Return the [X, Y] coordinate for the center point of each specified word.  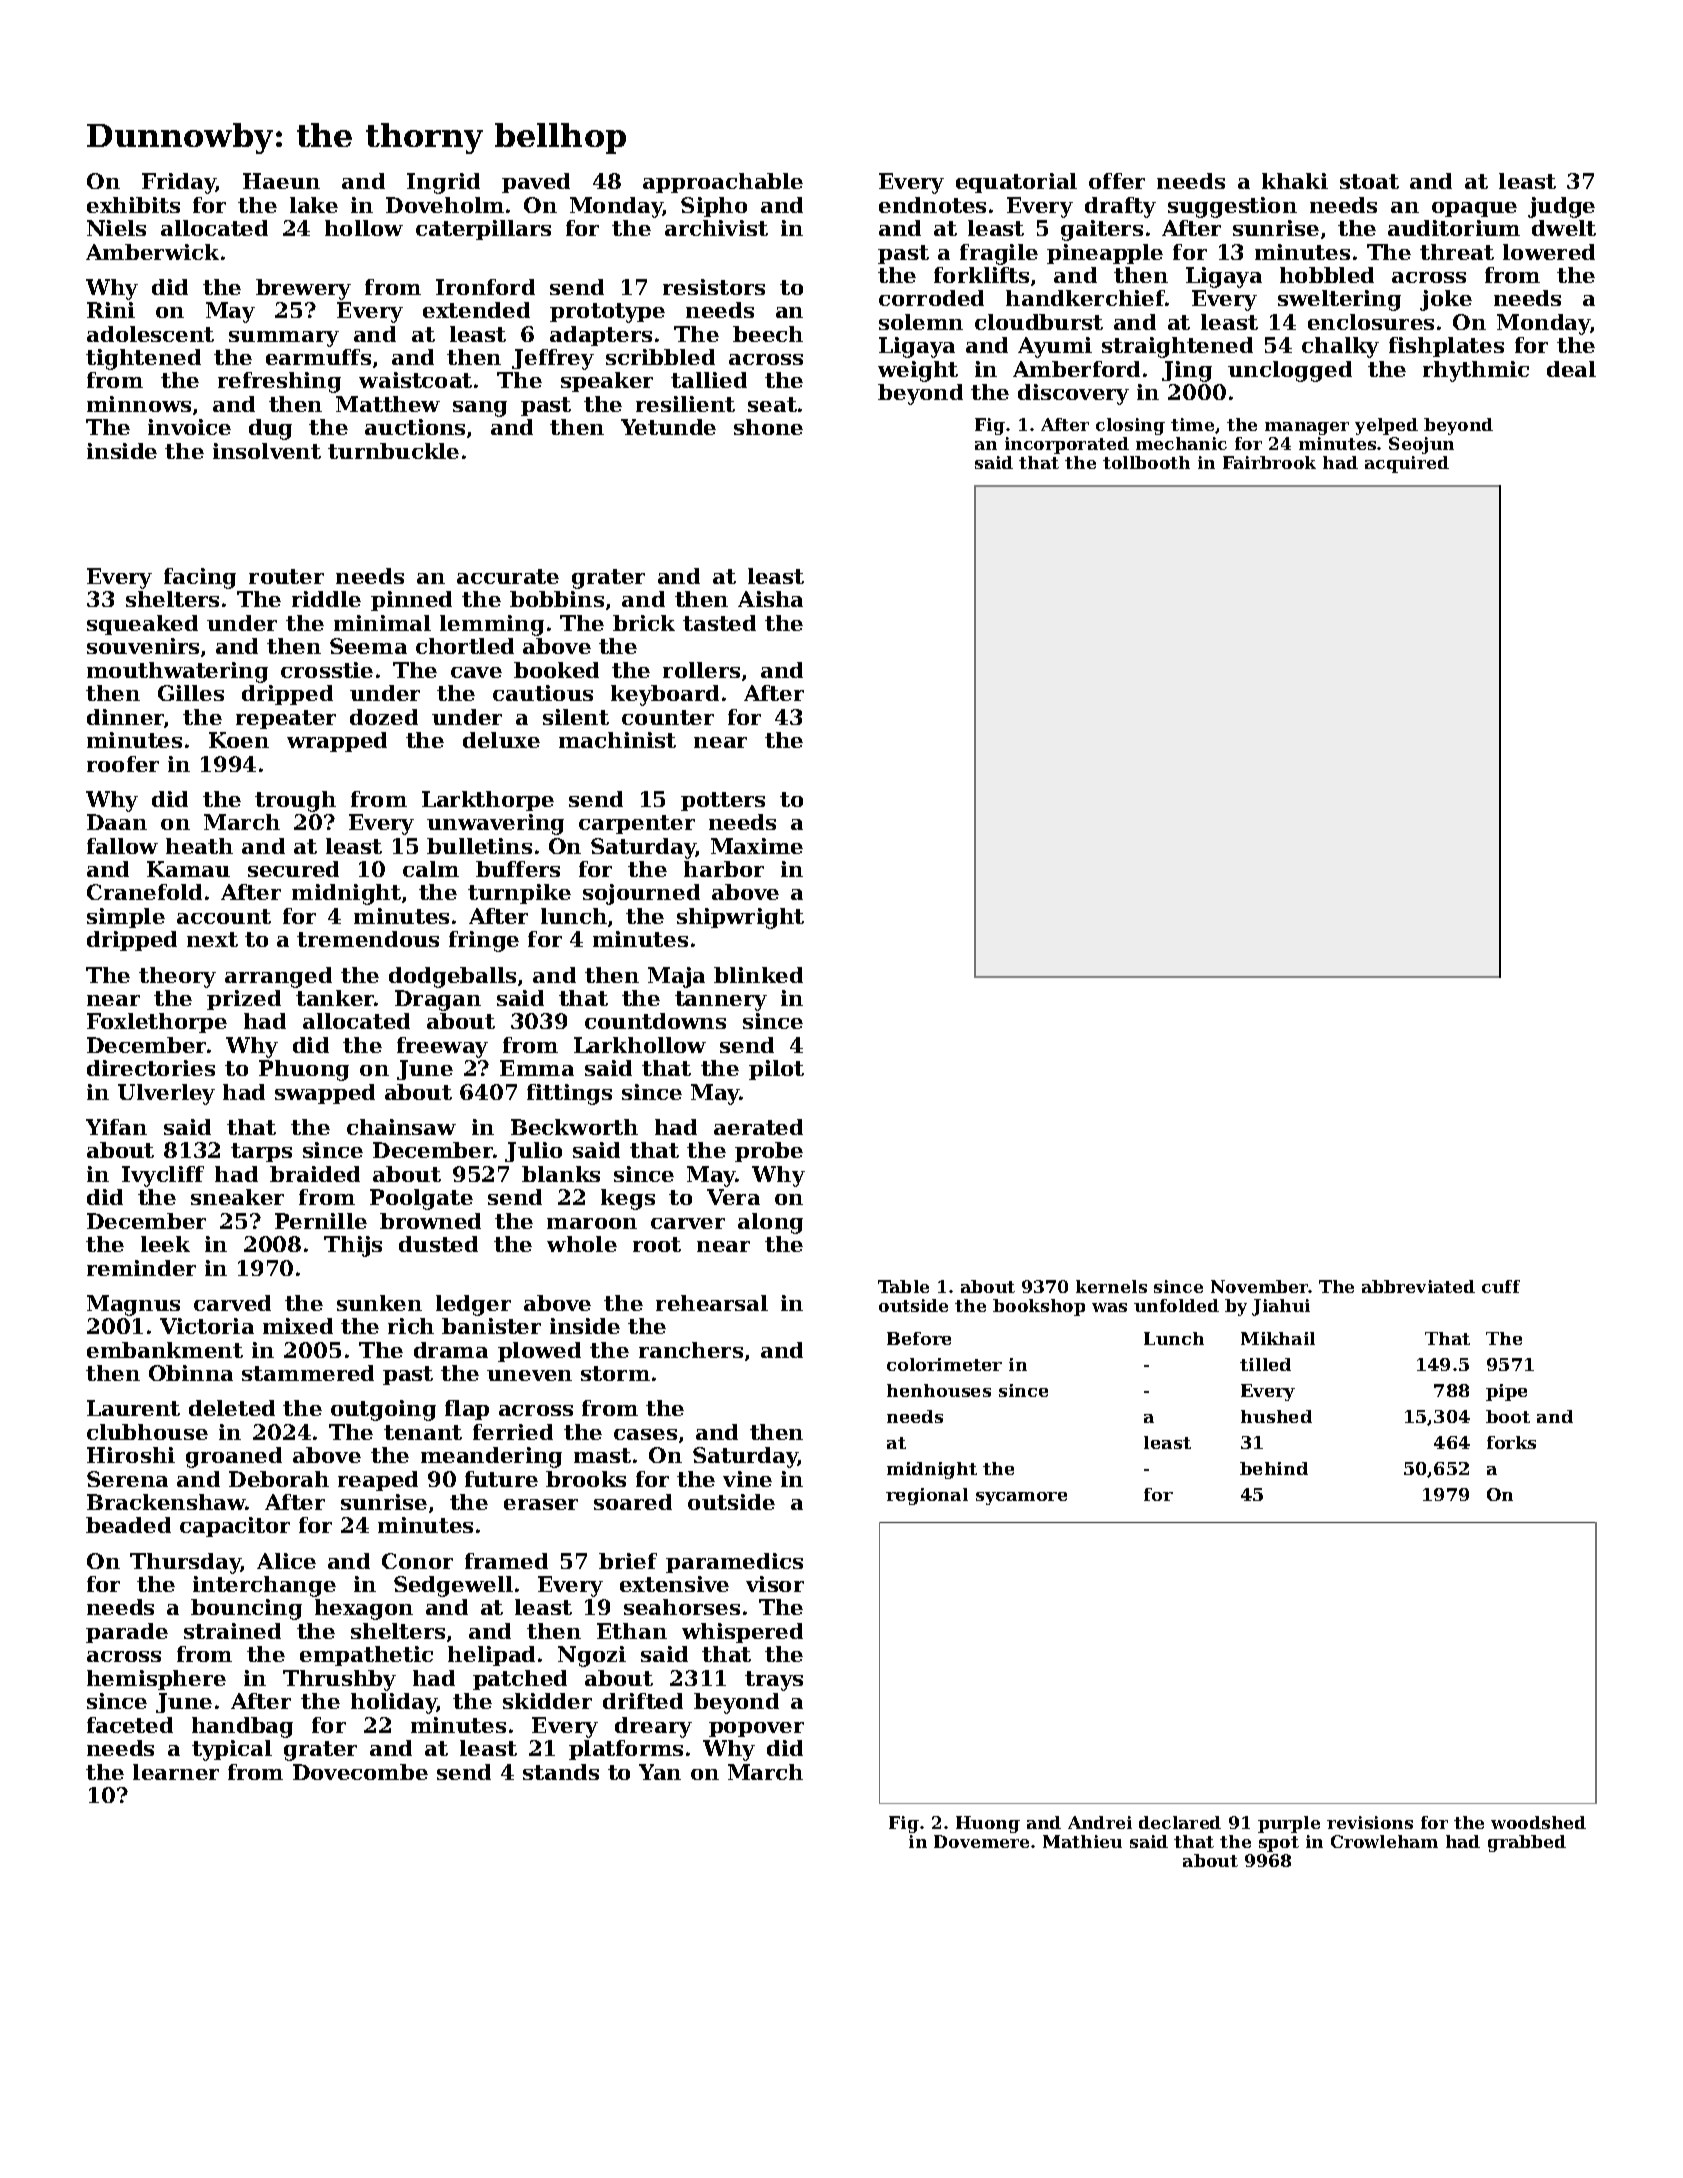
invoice [189, 427]
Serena [127, 1479]
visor [775, 1584]
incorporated [1067, 445]
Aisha [770, 599]
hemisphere [156, 1680]
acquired [1407, 464]
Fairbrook [1269, 462]
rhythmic [1476, 371]
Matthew [388, 404]
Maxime [757, 846]
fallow [122, 846]
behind [1274, 1468]
